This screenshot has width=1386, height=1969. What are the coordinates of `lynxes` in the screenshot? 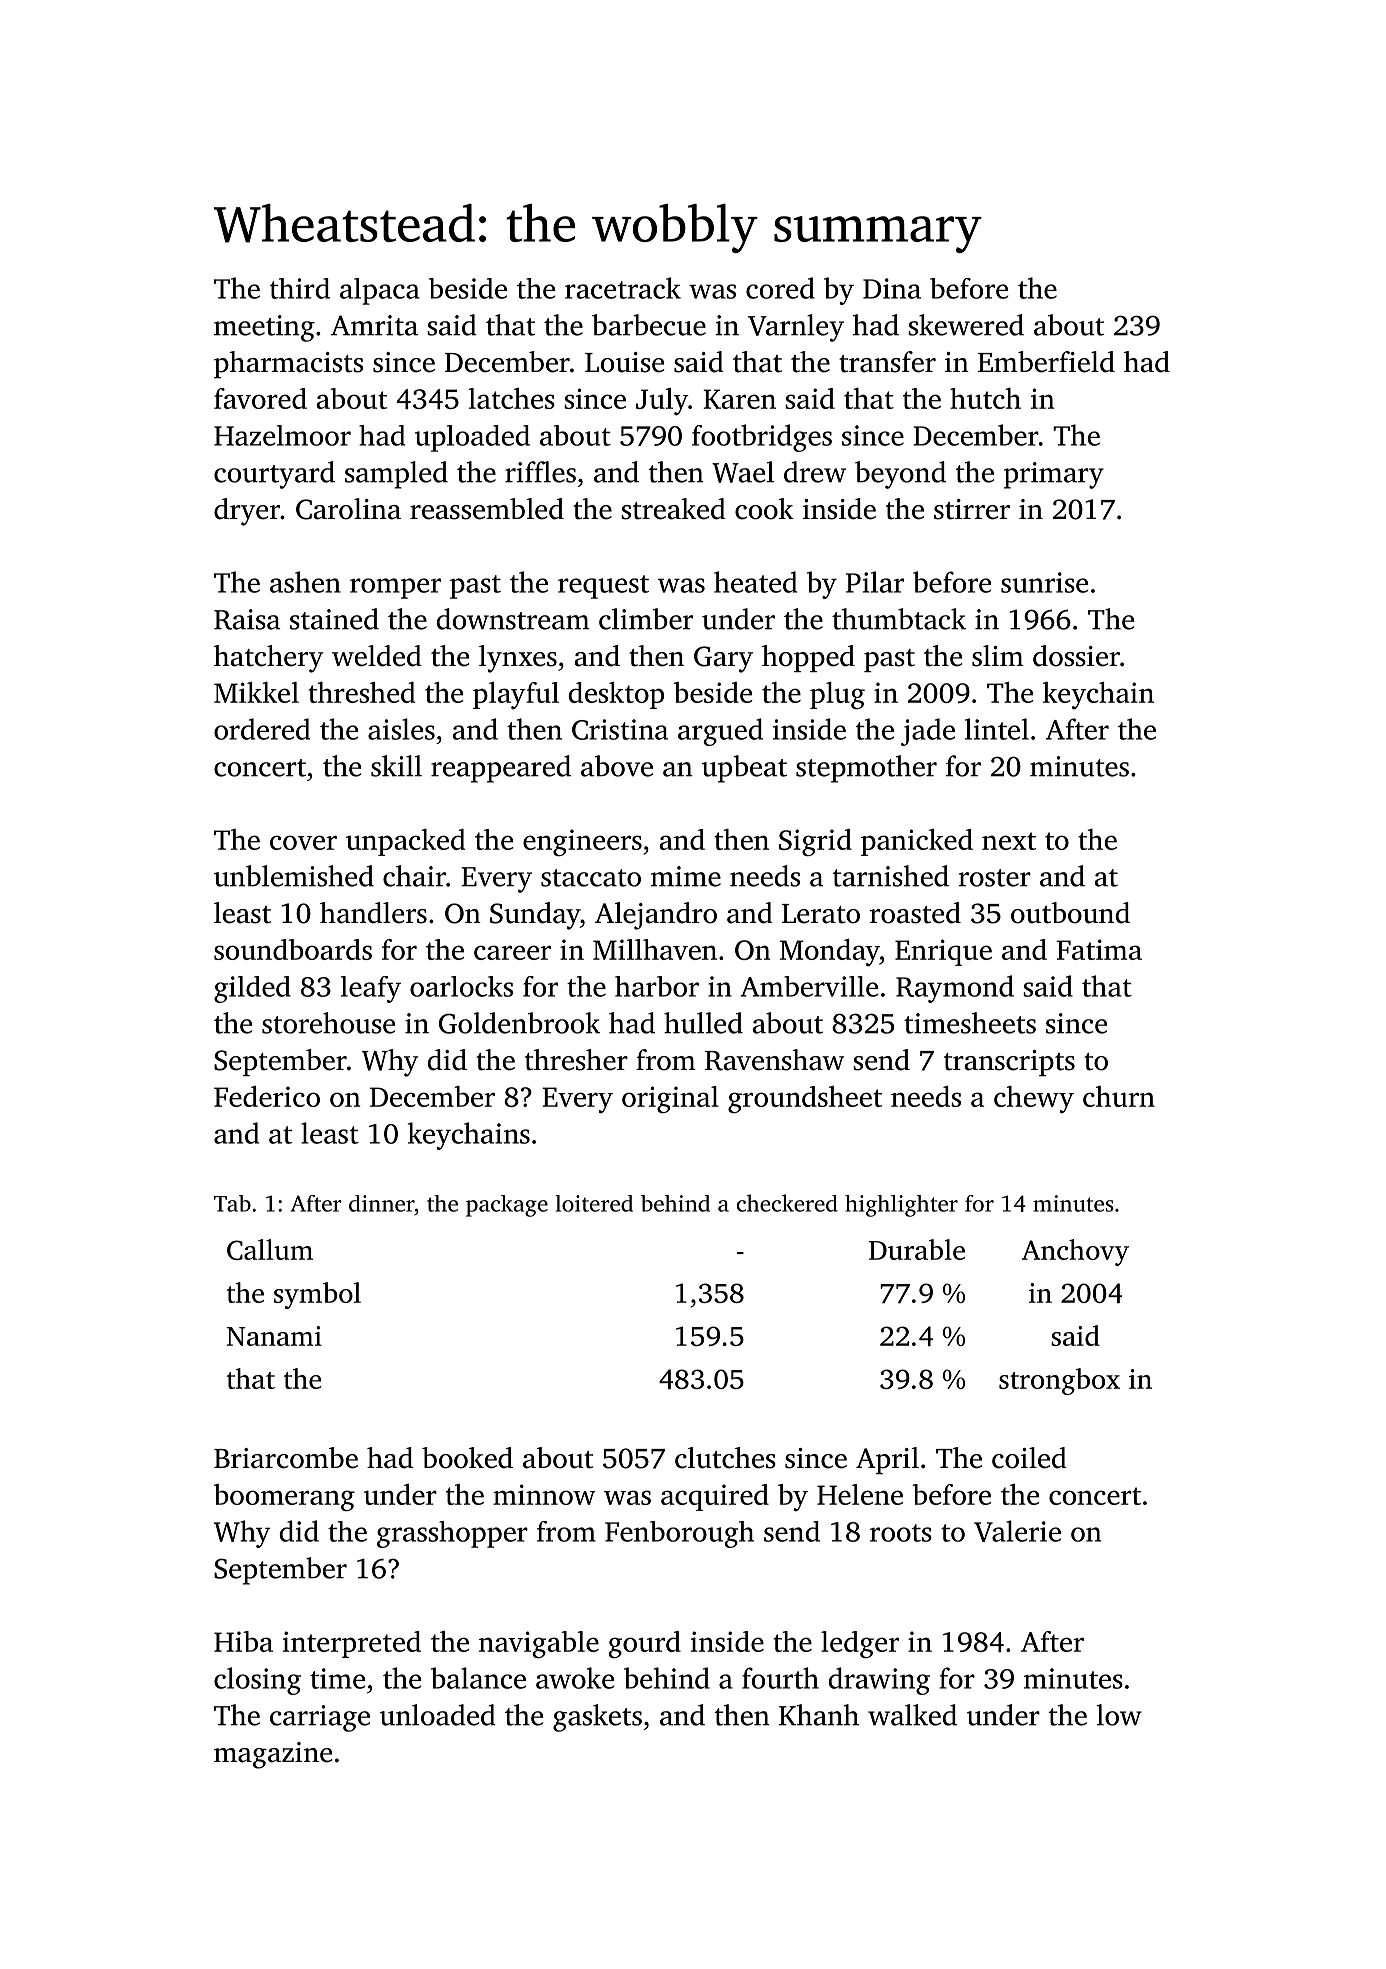 It's located at (518, 659).
